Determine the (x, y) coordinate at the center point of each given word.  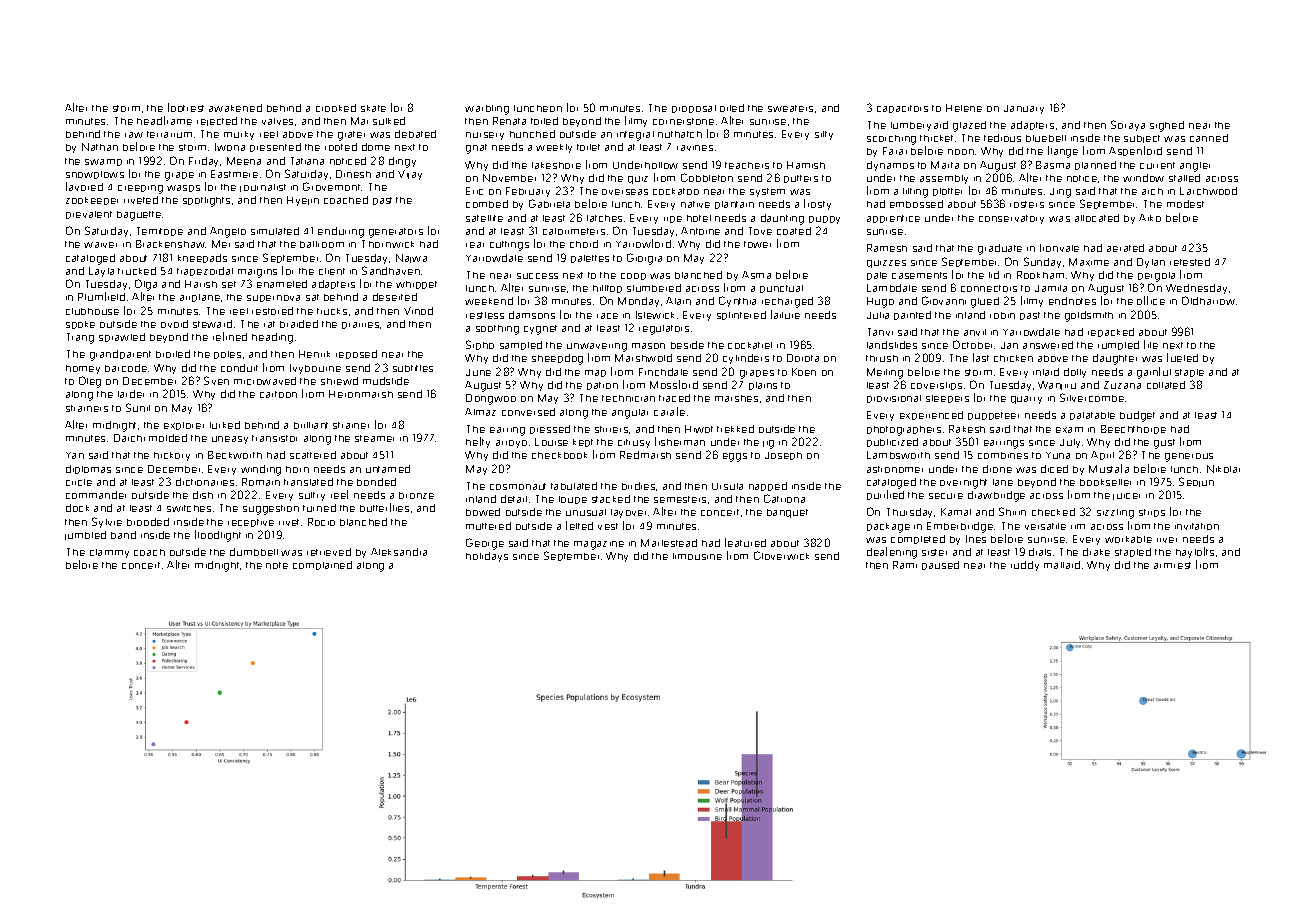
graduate (1000, 249)
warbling (487, 110)
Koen (804, 372)
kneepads (202, 258)
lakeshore (556, 165)
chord (584, 244)
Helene (964, 108)
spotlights (206, 202)
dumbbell (254, 552)
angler (1195, 167)
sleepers (947, 399)
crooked (336, 108)
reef (339, 494)
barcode (126, 368)
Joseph (783, 456)
